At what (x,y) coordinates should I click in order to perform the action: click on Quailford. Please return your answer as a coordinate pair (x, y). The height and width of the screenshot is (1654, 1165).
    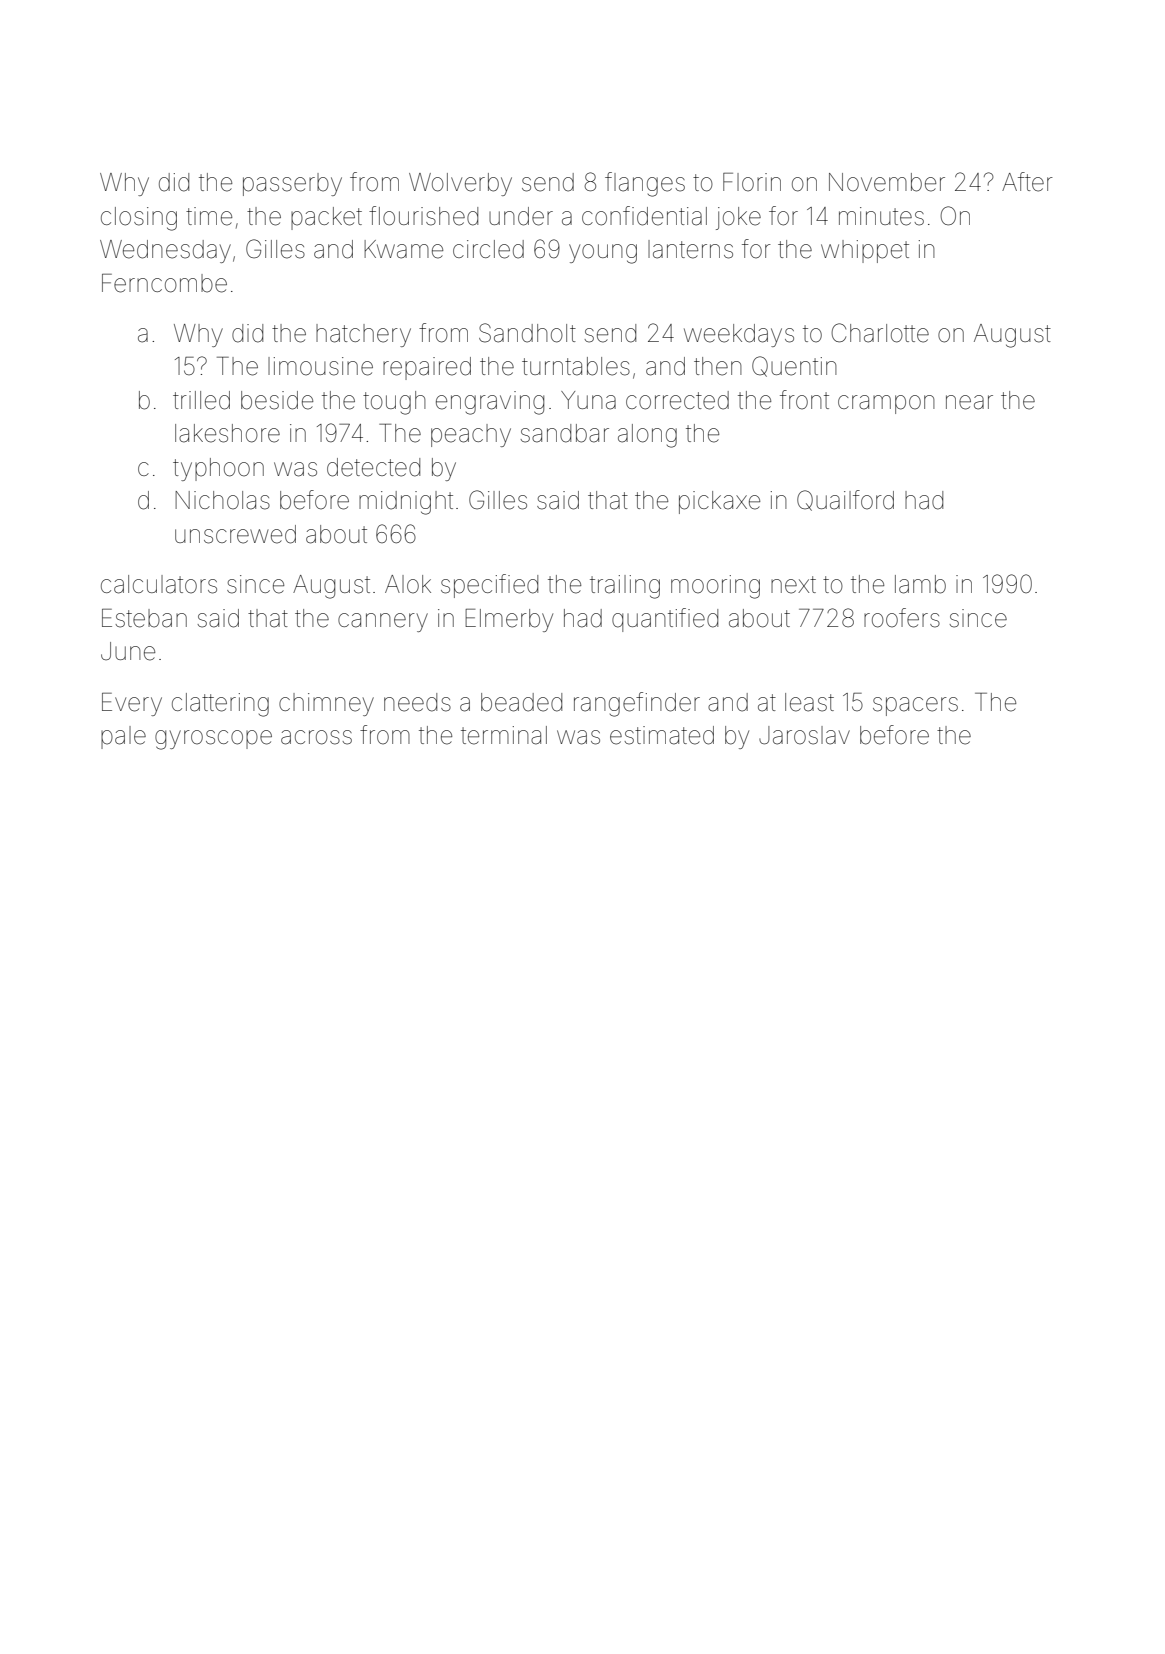
    Looking at the image, I should click on (845, 500).
